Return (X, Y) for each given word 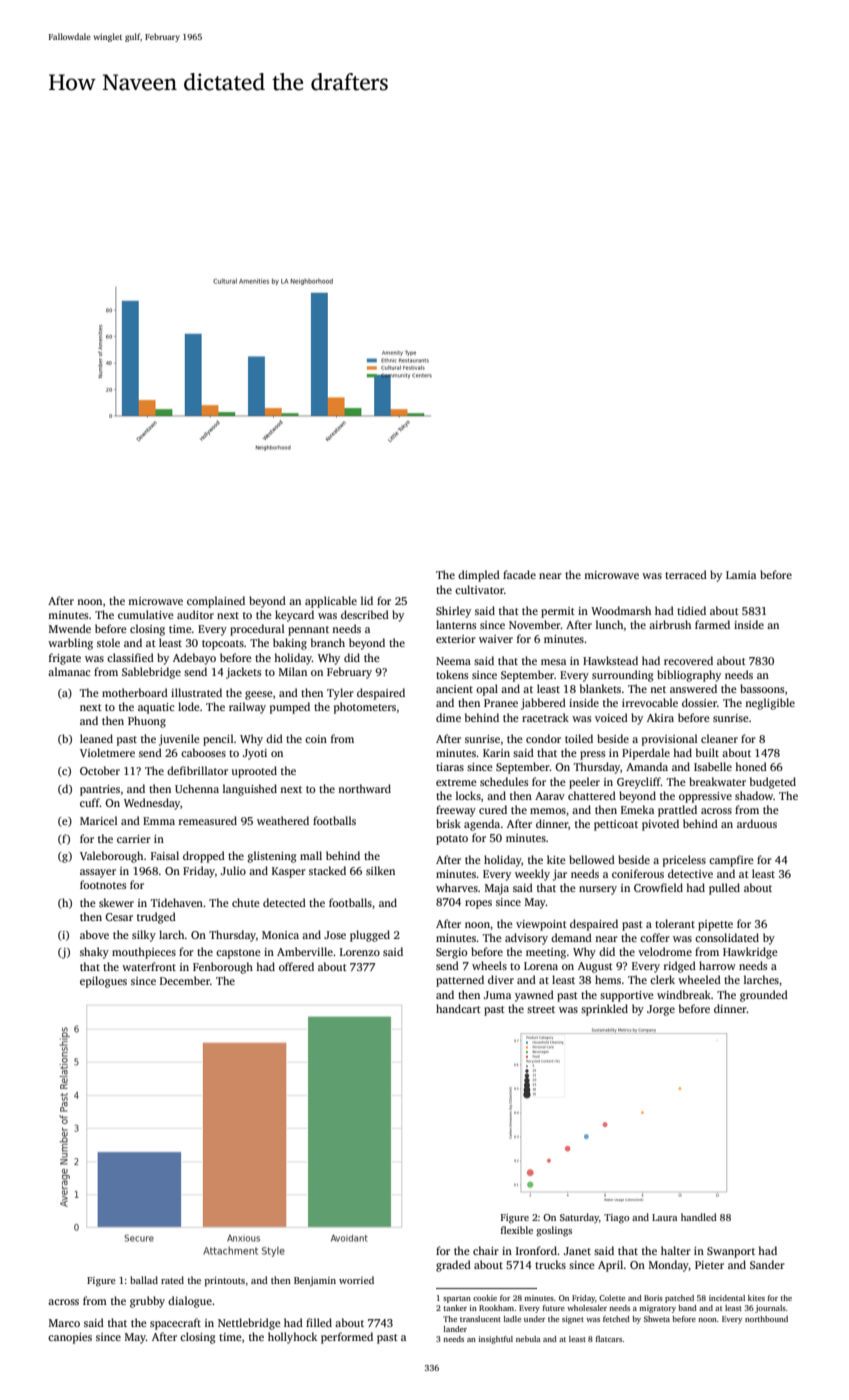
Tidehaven (177, 902)
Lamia (741, 575)
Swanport (731, 1252)
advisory (526, 939)
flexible (517, 1230)
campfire (731, 861)
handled (699, 1217)
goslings (554, 1231)
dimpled (479, 576)
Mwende (70, 628)
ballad (144, 1280)
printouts (225, 1282)
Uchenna (197, 788)
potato (452, 840)
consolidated (727, 937)
